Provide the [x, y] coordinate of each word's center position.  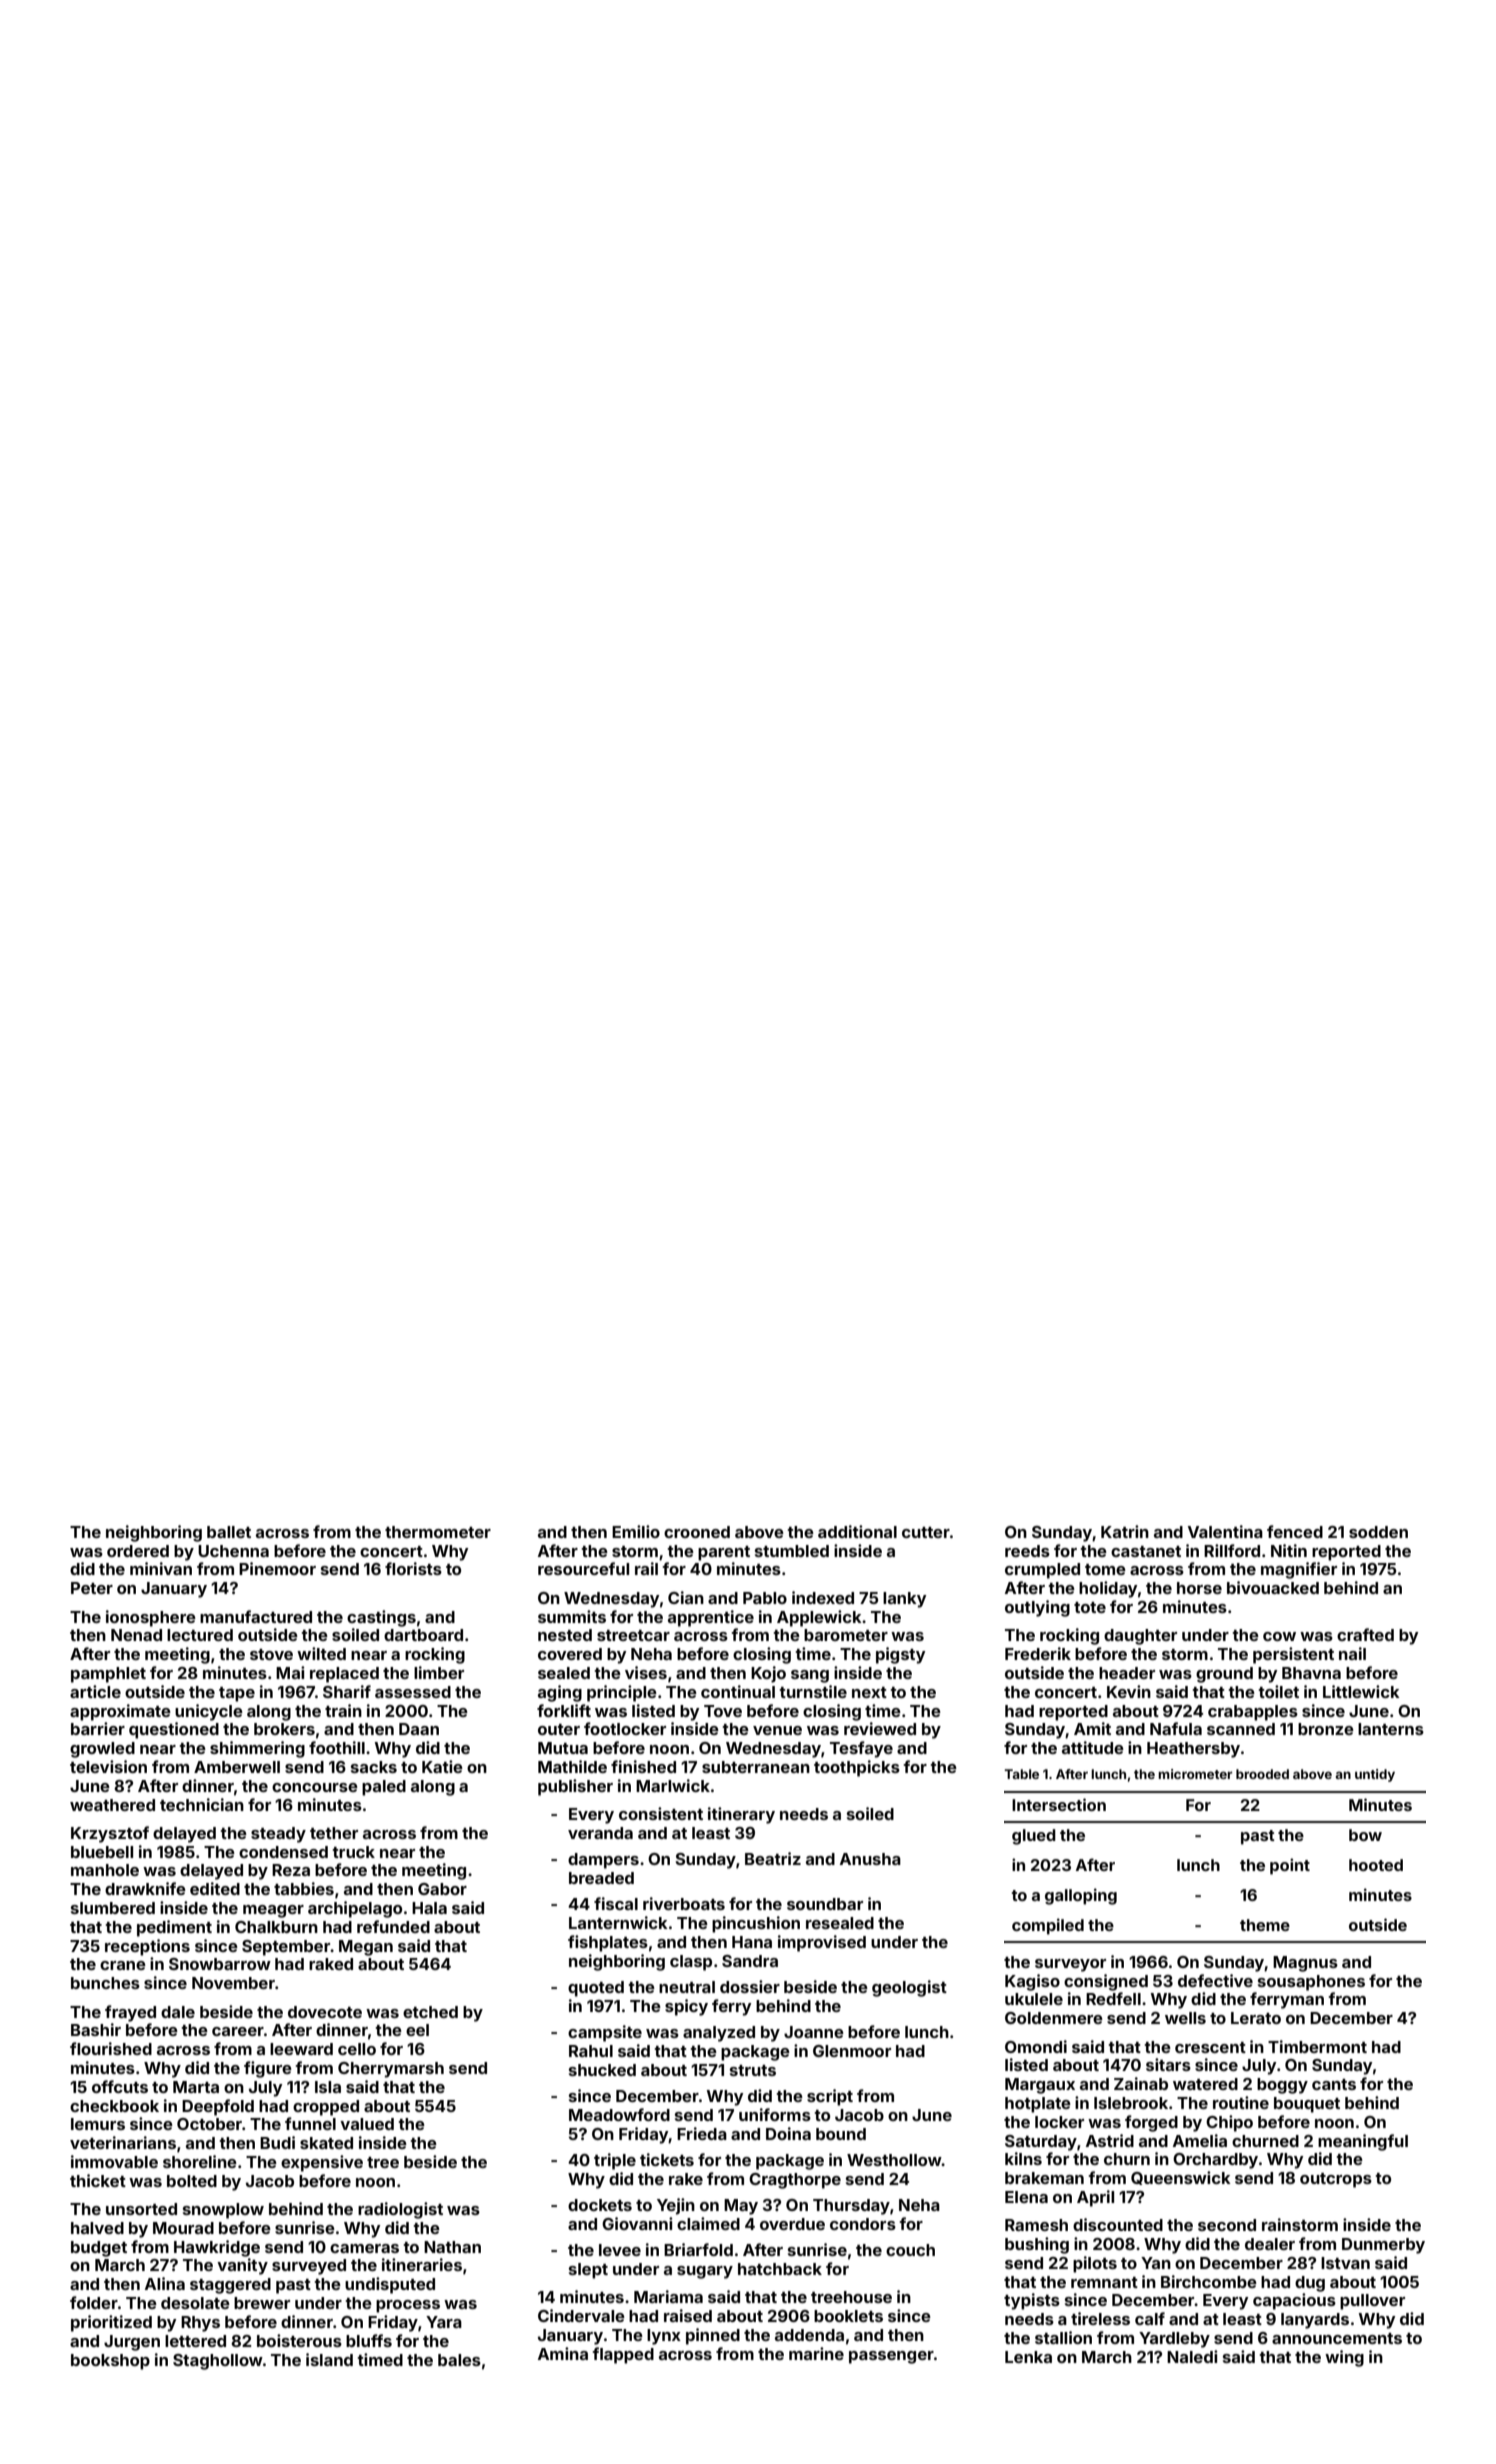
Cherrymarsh [391, 2070]
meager [273, 1911]
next [869, 1692]
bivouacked [1273, 1587]
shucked [602, 2070]
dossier [750, 1986]
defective [1215, 1980]
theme [1265, 1925]
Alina [165, 2283]
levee [620, 2250]
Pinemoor [277, 1568]
